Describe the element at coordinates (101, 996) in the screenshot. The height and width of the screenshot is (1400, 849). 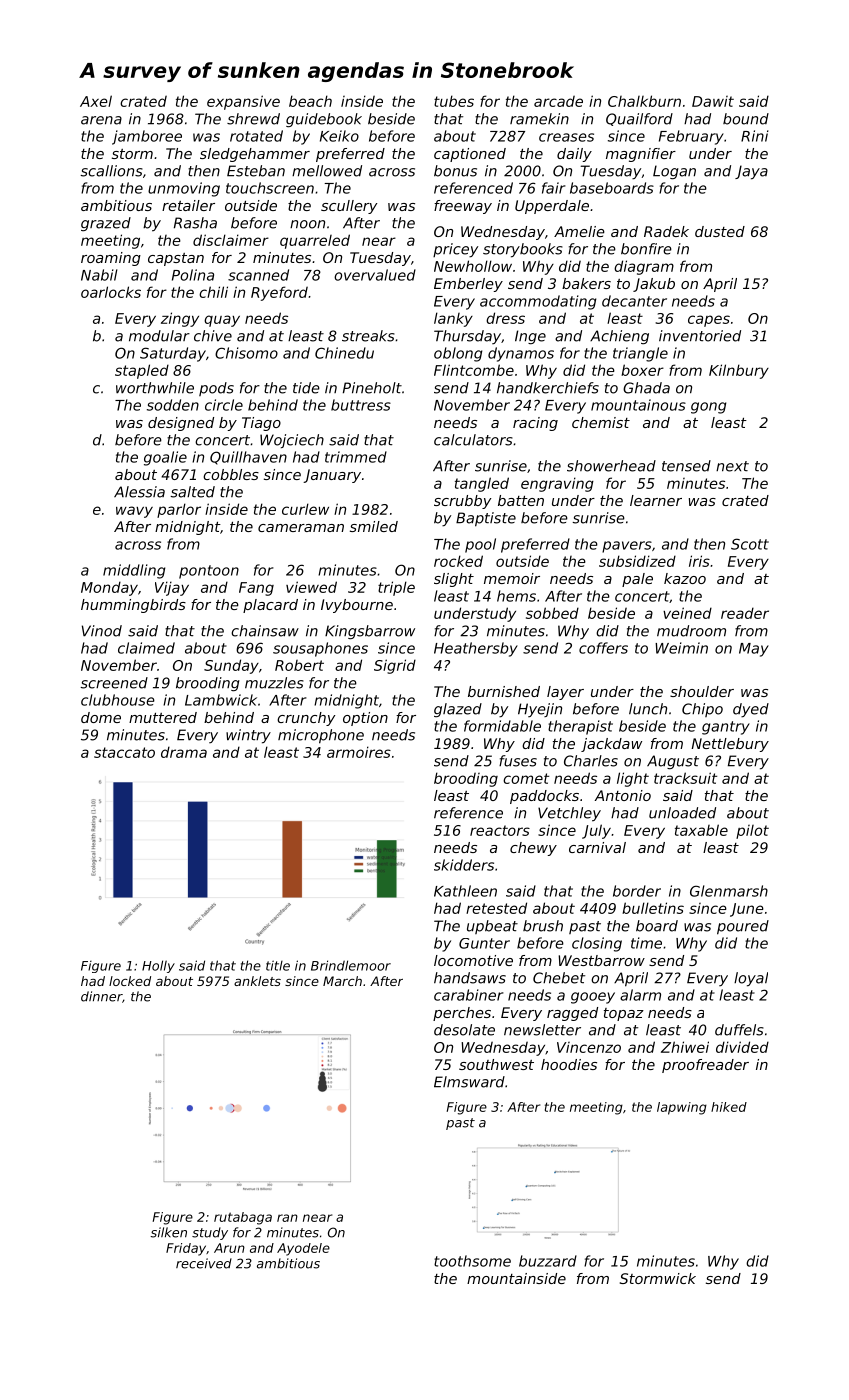
I see `dinner` at that location.
